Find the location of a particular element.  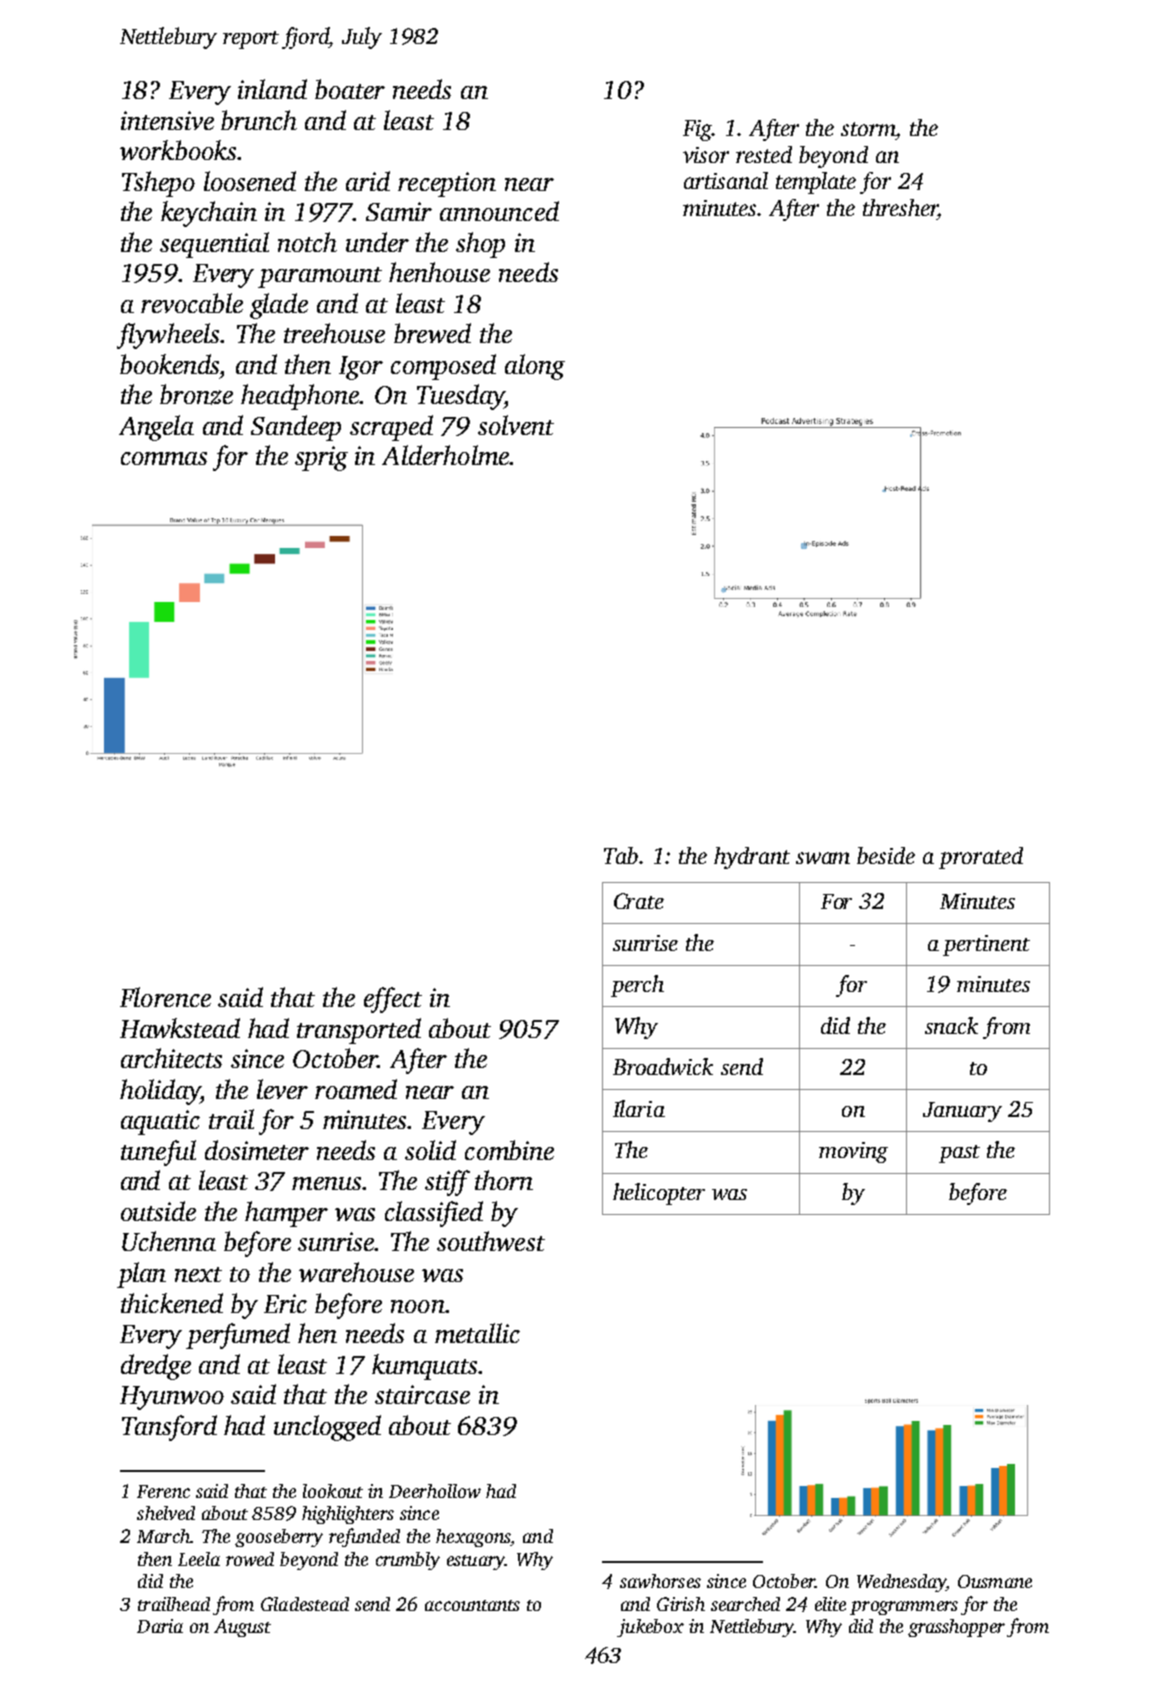

perch is located at coordinates (637, 986).
